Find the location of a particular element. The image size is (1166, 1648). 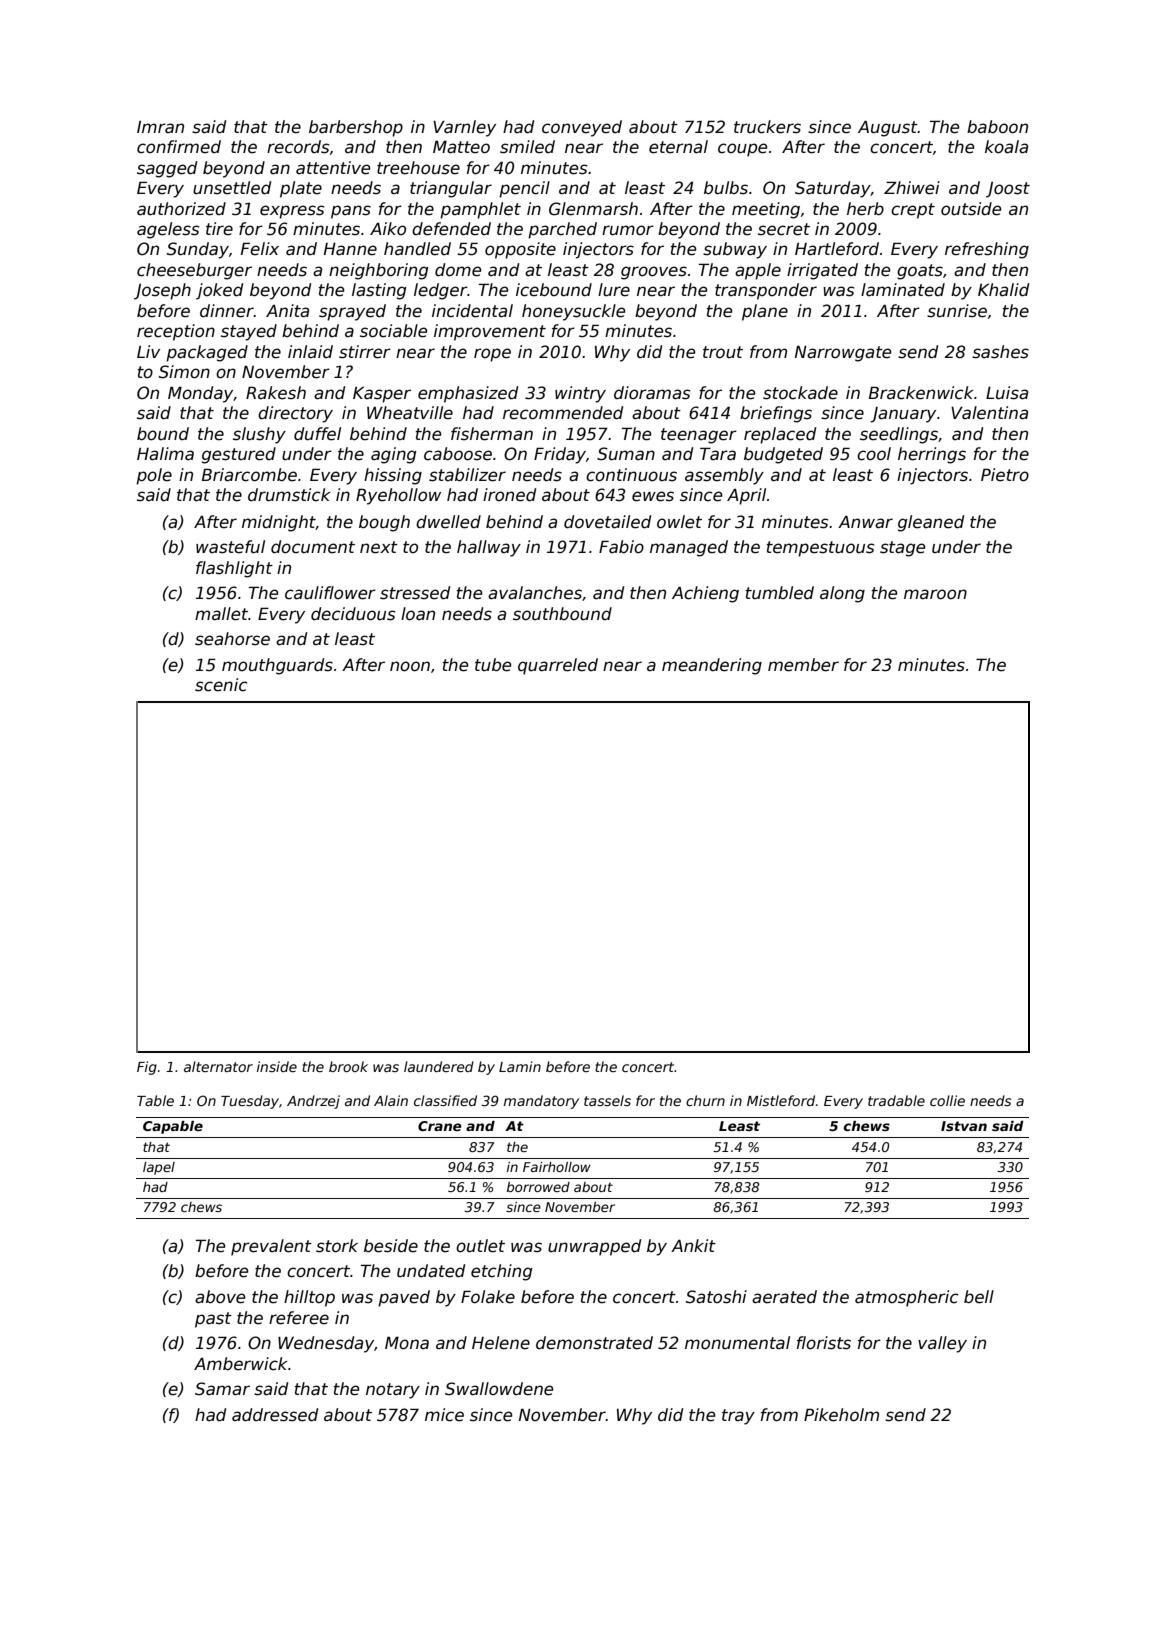

outside is located at coordinates (971, 209).
